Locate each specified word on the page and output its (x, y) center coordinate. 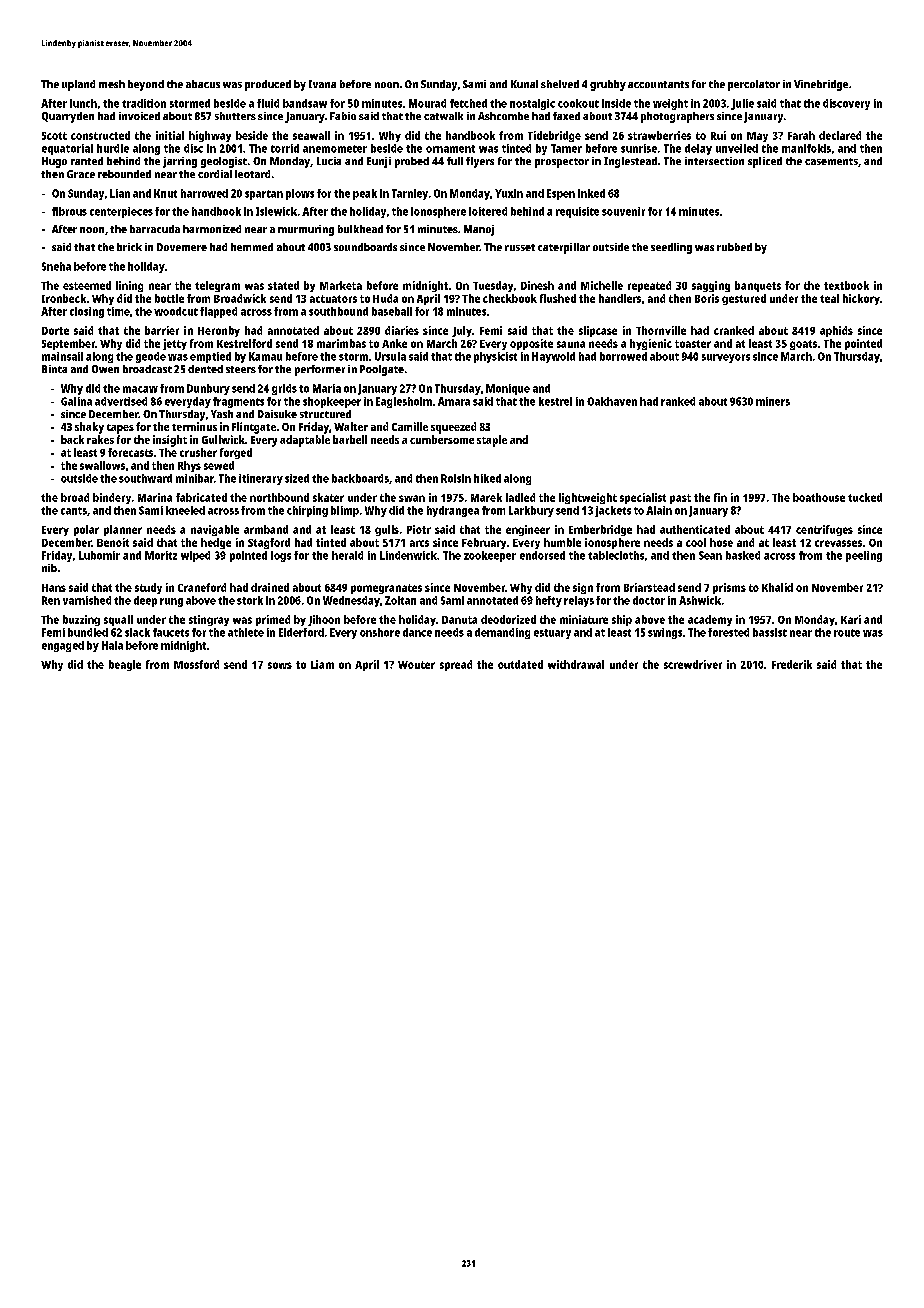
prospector (562, 163)
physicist (495, 357)
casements (831, 161)
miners (773, 401)
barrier (162, 330)
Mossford (196, 664)
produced (268, 85)
